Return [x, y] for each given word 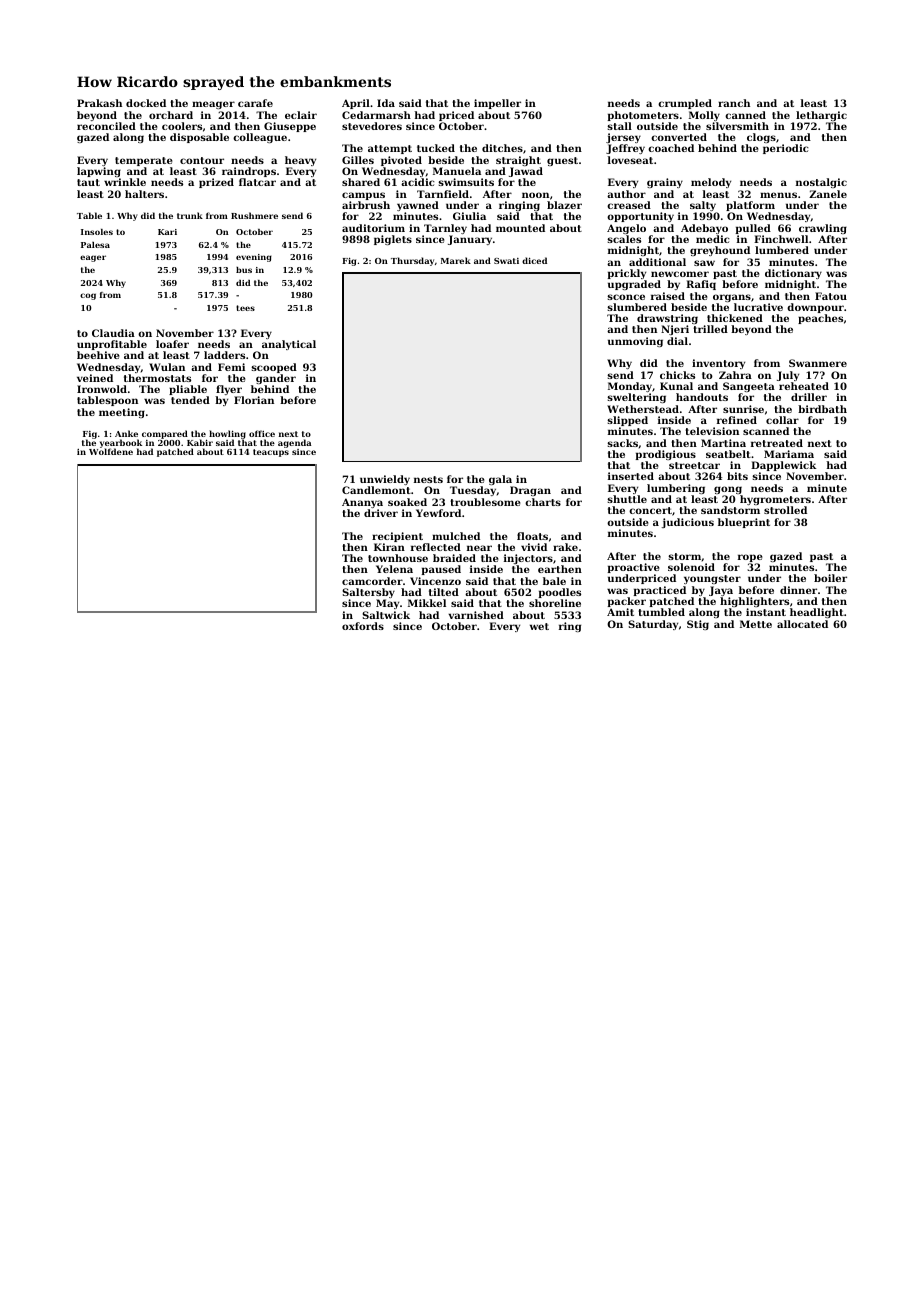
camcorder [372, 581]
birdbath [822, 409]
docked [146, 103]
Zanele [828, 194]
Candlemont [376, 490]
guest [562, 161]
